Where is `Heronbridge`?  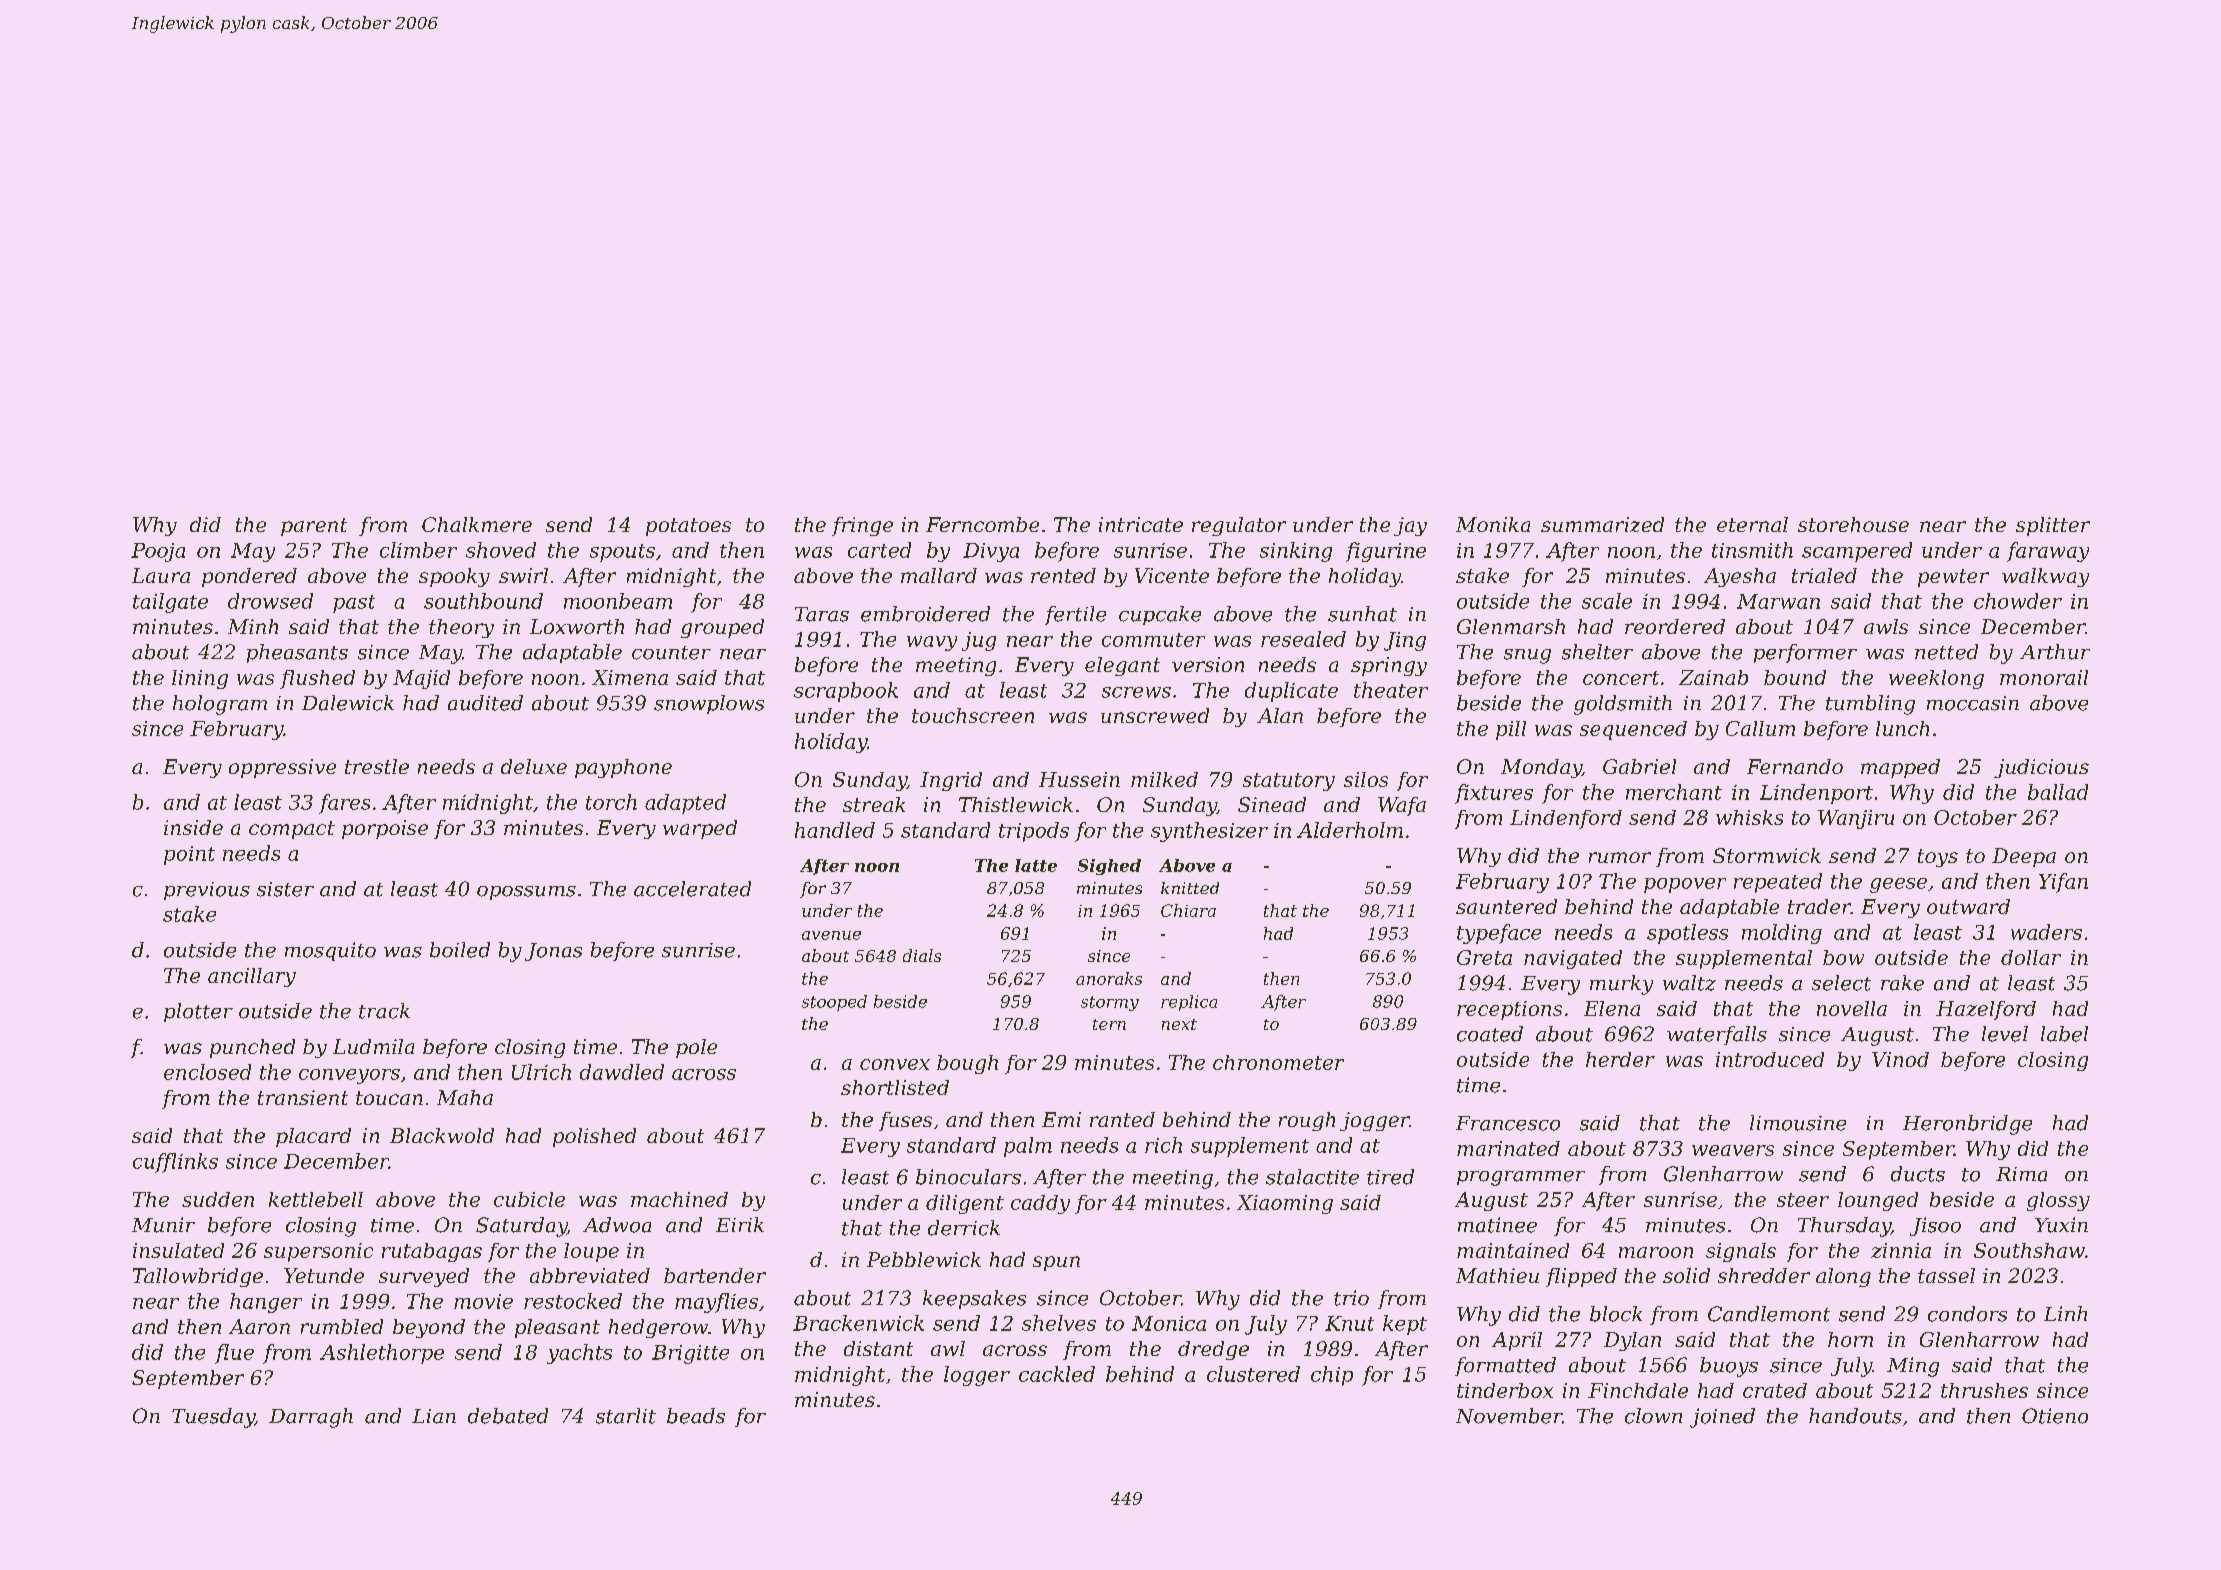
Heronbridge is located at coordinates (1967, 1125).
